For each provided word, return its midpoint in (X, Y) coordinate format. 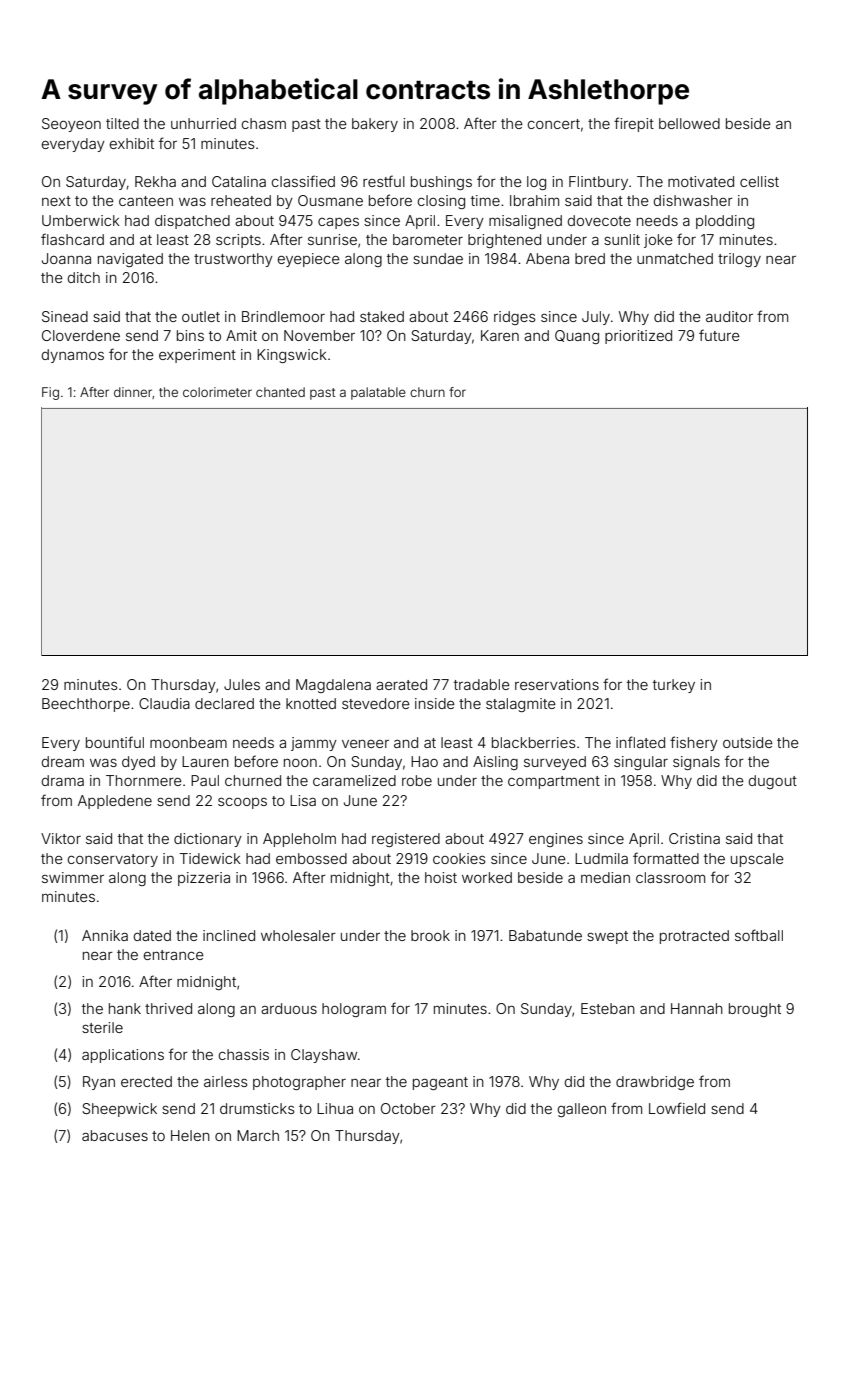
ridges (515, 318)
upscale (757, 860)
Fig (50, 393)
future (719, 335)
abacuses (115, 1135)
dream (63, 761)
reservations (557, 684)
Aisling (495, 763)
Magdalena (333, 686)
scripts (238, 241)
